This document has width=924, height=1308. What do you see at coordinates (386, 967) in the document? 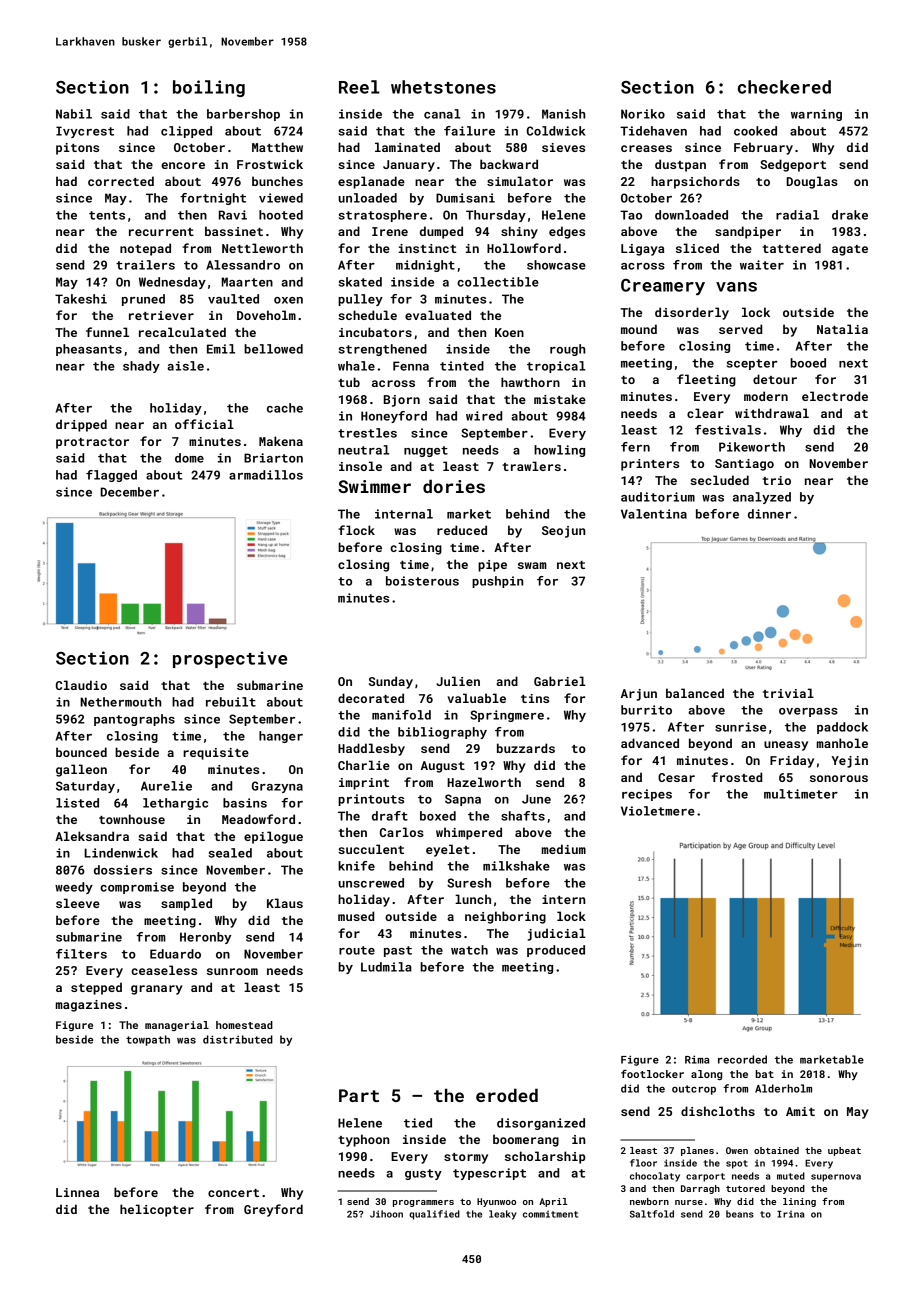
I see `Ludmila` at bounding box center [386, 967].
